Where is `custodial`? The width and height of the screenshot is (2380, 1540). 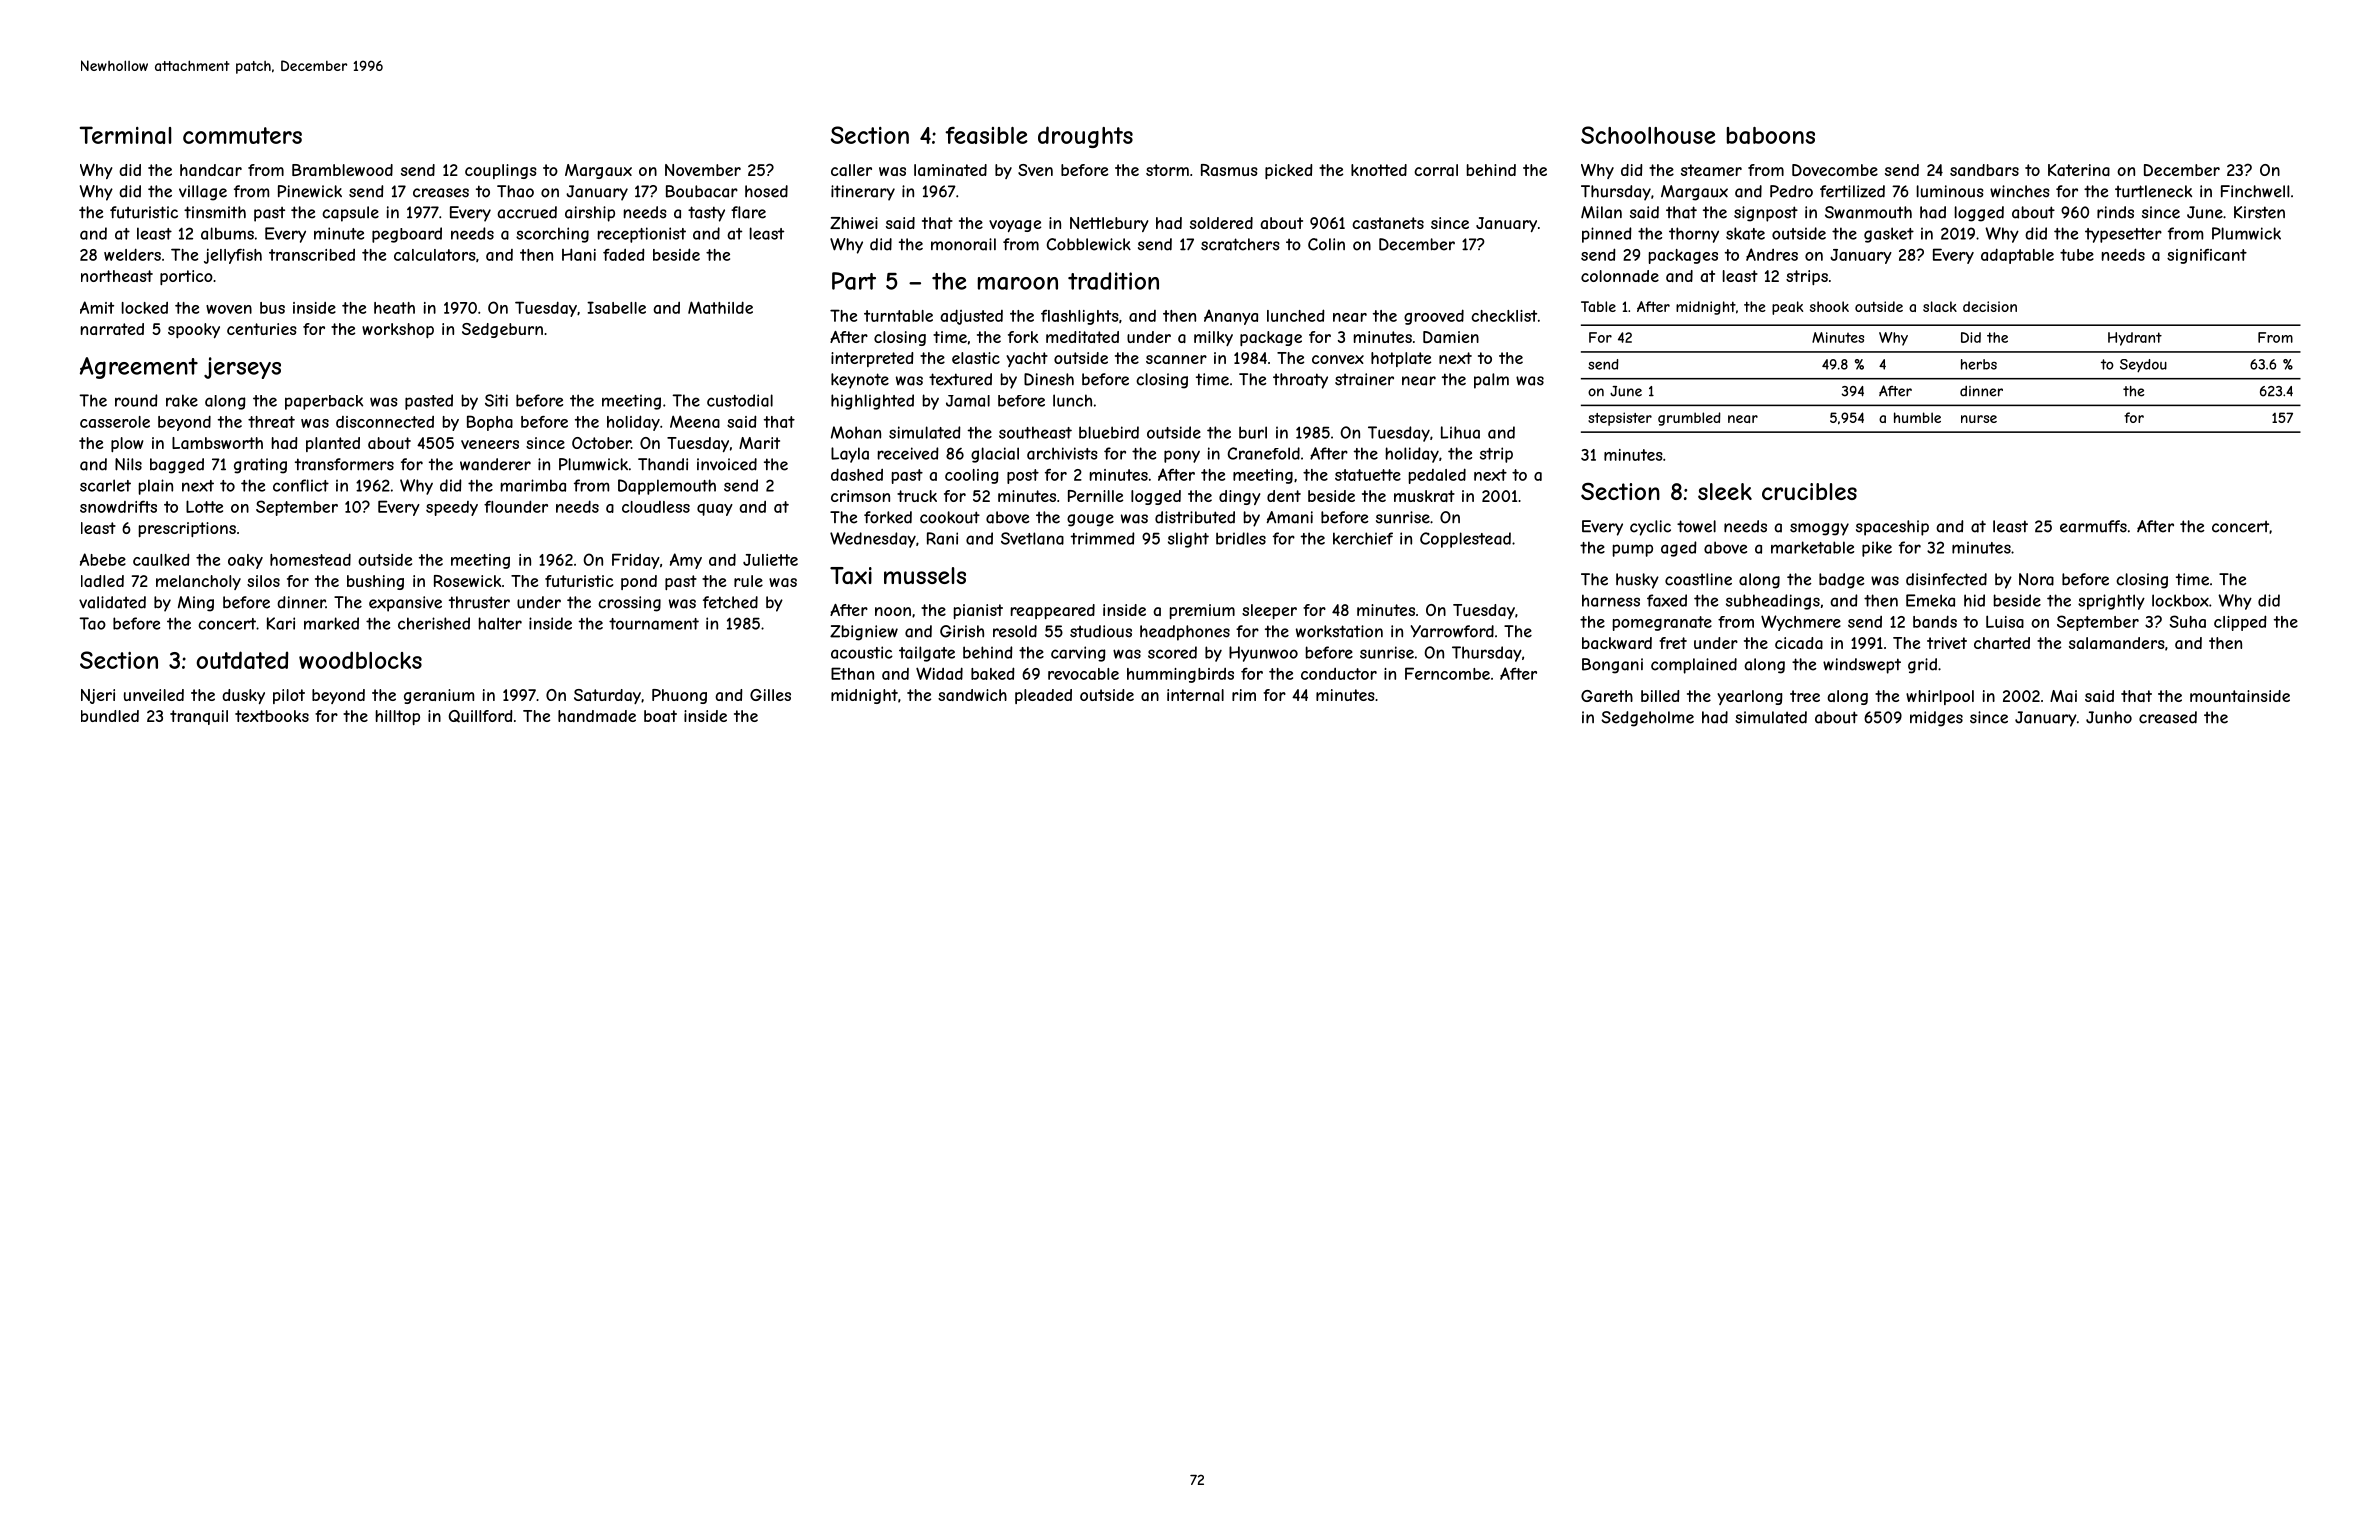
custodial is located at coordinates (740, 400).
